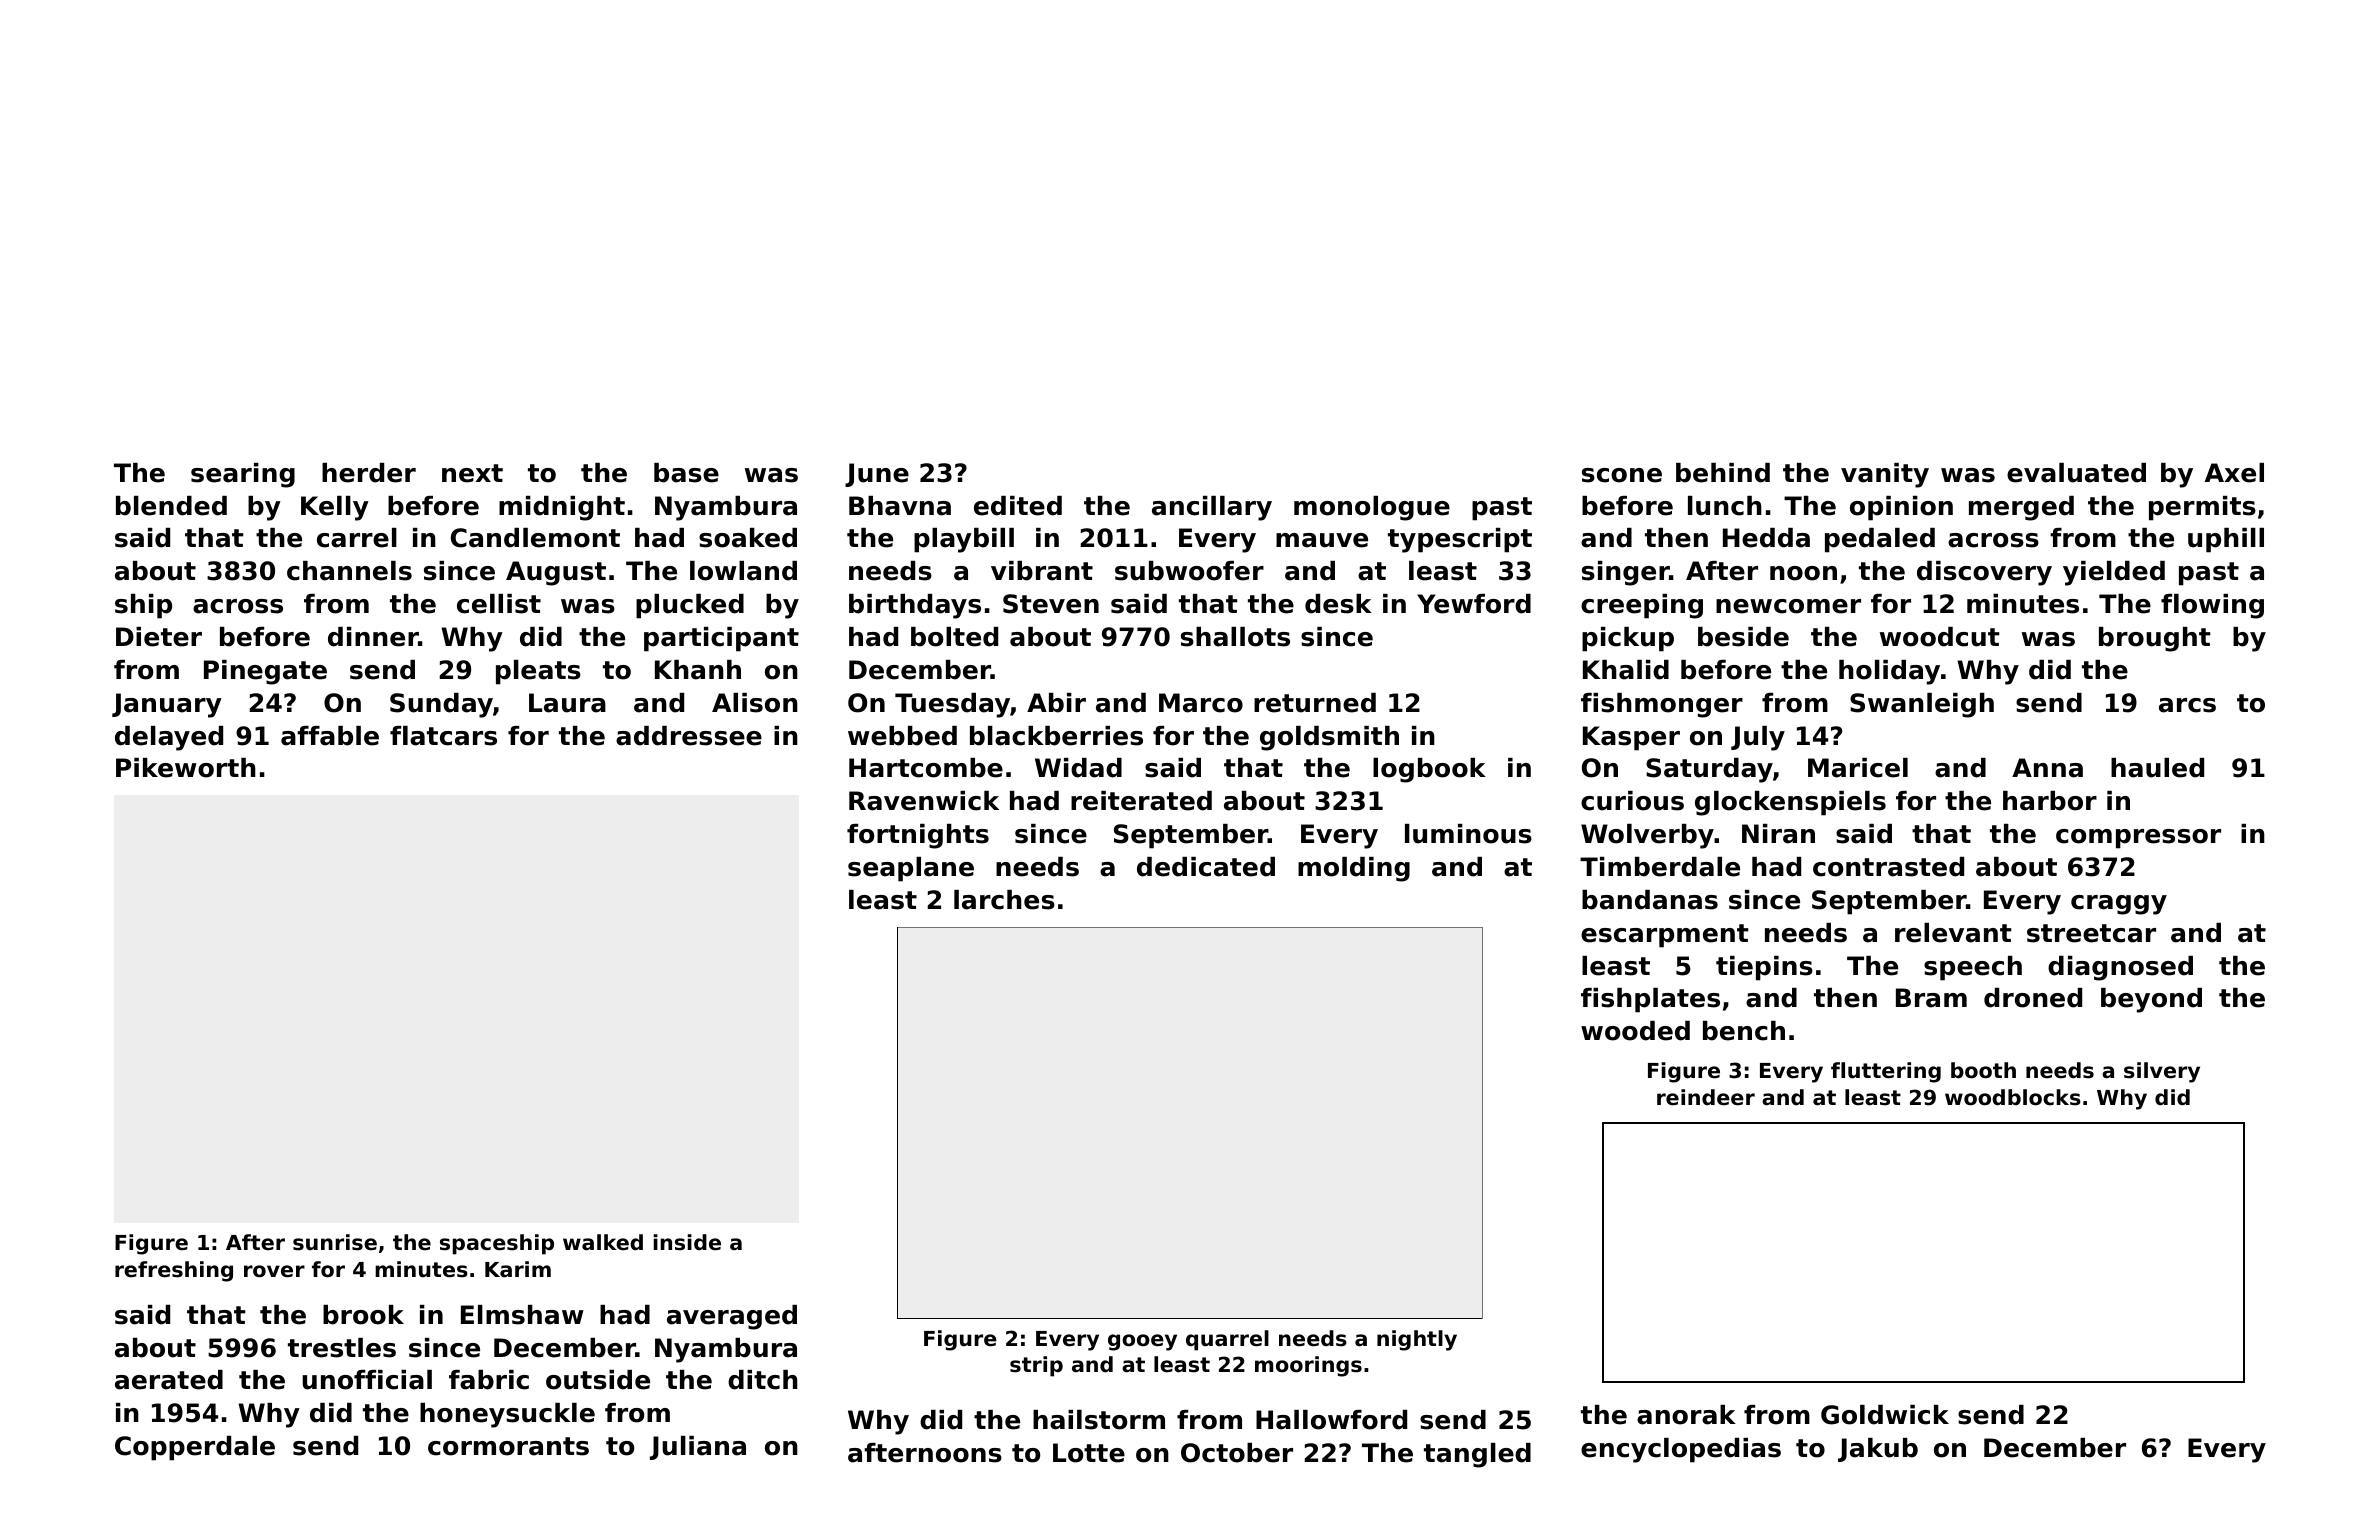 The width and height of the screenshot is (2380, 1540). I want to click on bolted, so click(954, 637).
